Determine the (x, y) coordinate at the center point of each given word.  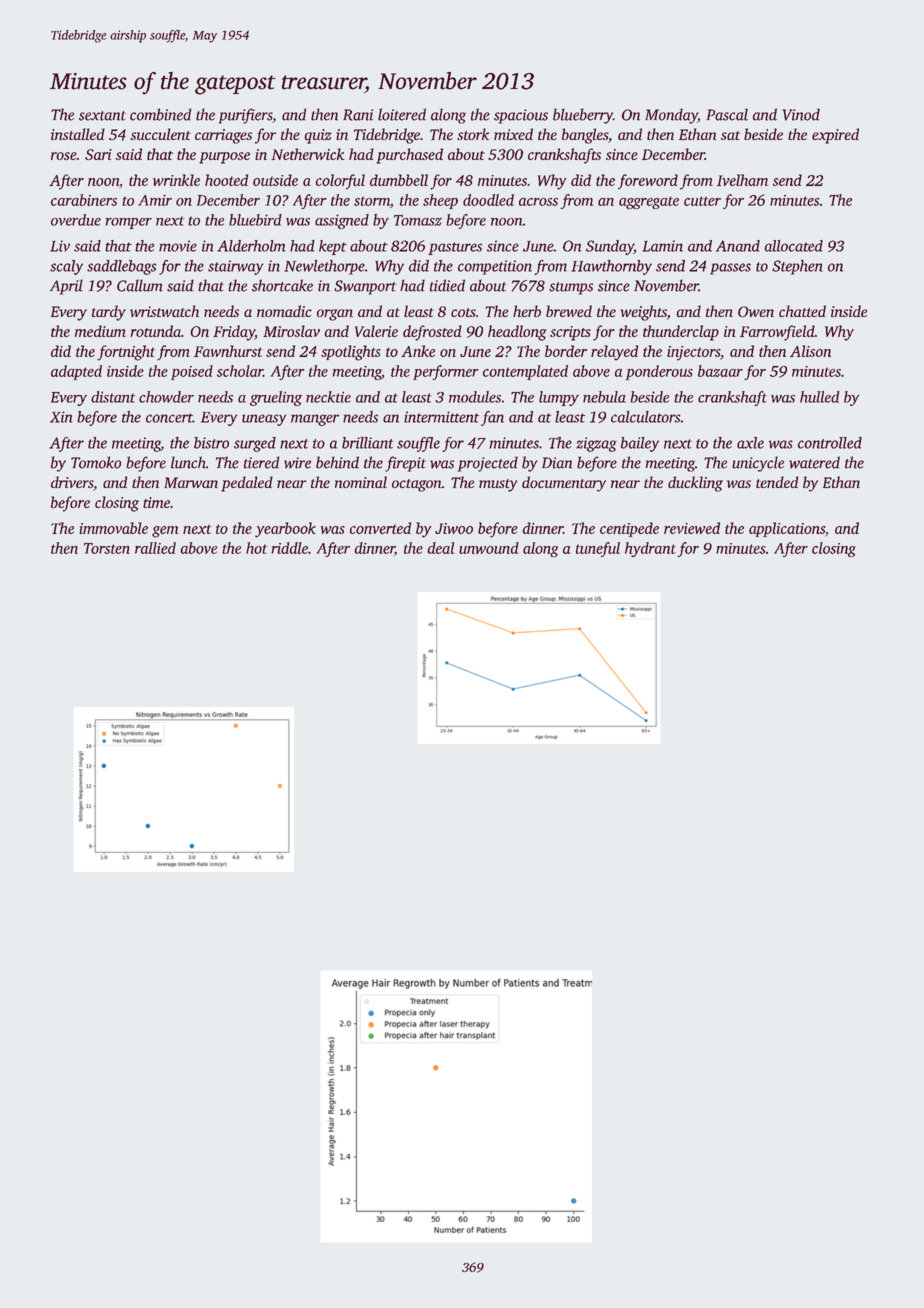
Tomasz (418, 220)
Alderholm (251, 246)
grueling (276, 398)
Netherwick (308, 154)
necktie (328, 397)
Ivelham (742, 180)
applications (787, 529)
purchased (409, 156)
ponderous (659, 372)
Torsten (107, 548)
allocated (794, 246)
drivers (72, 482)
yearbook (285, 530)
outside (275, 180)
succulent (160, 134)
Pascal (727, 114)
